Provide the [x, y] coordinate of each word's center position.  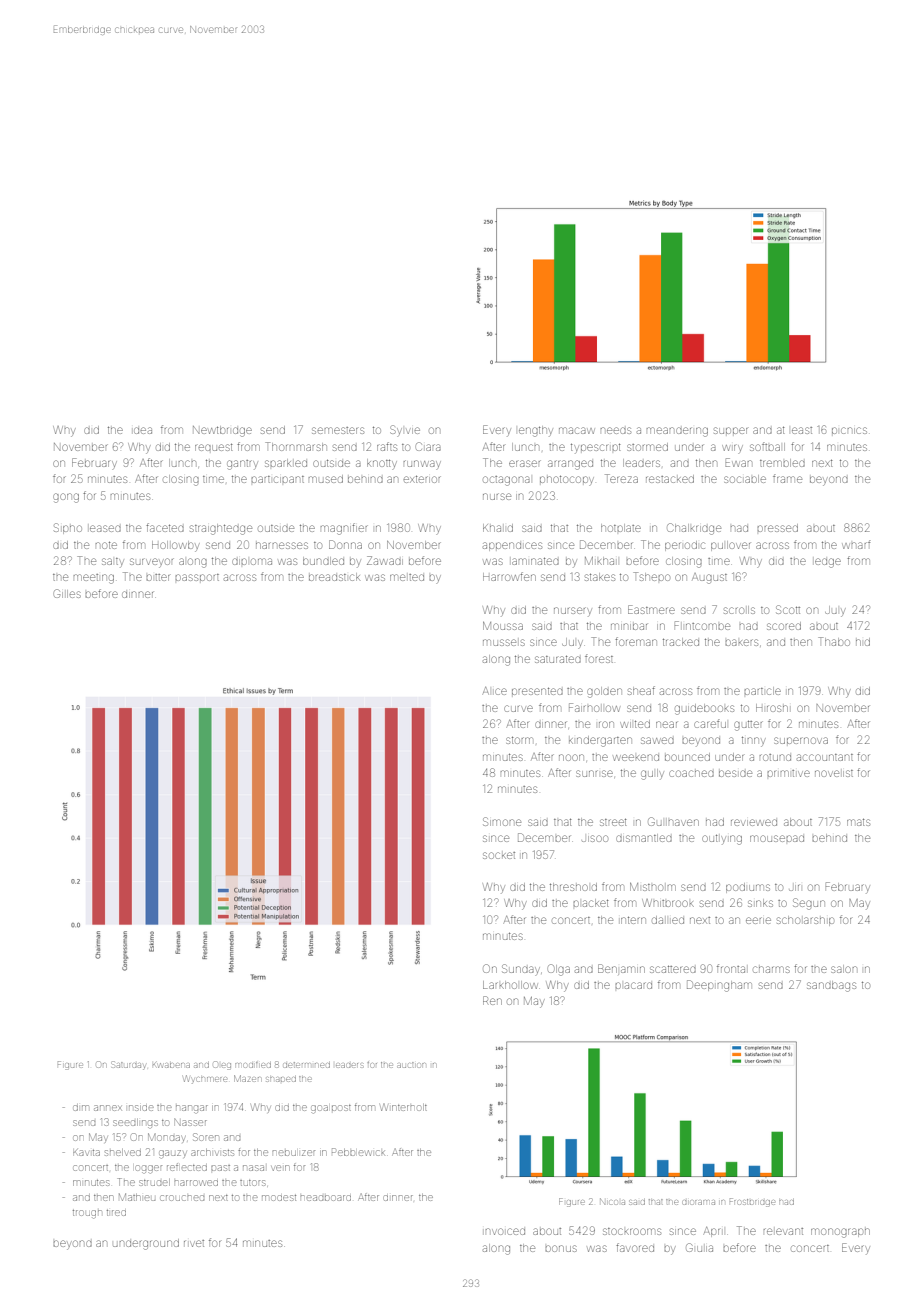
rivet [194, 1243]
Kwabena [171, 1065]
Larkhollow [510, 985]
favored [635, 1247]
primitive [789, 773]
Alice [495, 691]
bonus [561, 1248]
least [802, 430]
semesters [338, 430]
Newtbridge [222, 431]
